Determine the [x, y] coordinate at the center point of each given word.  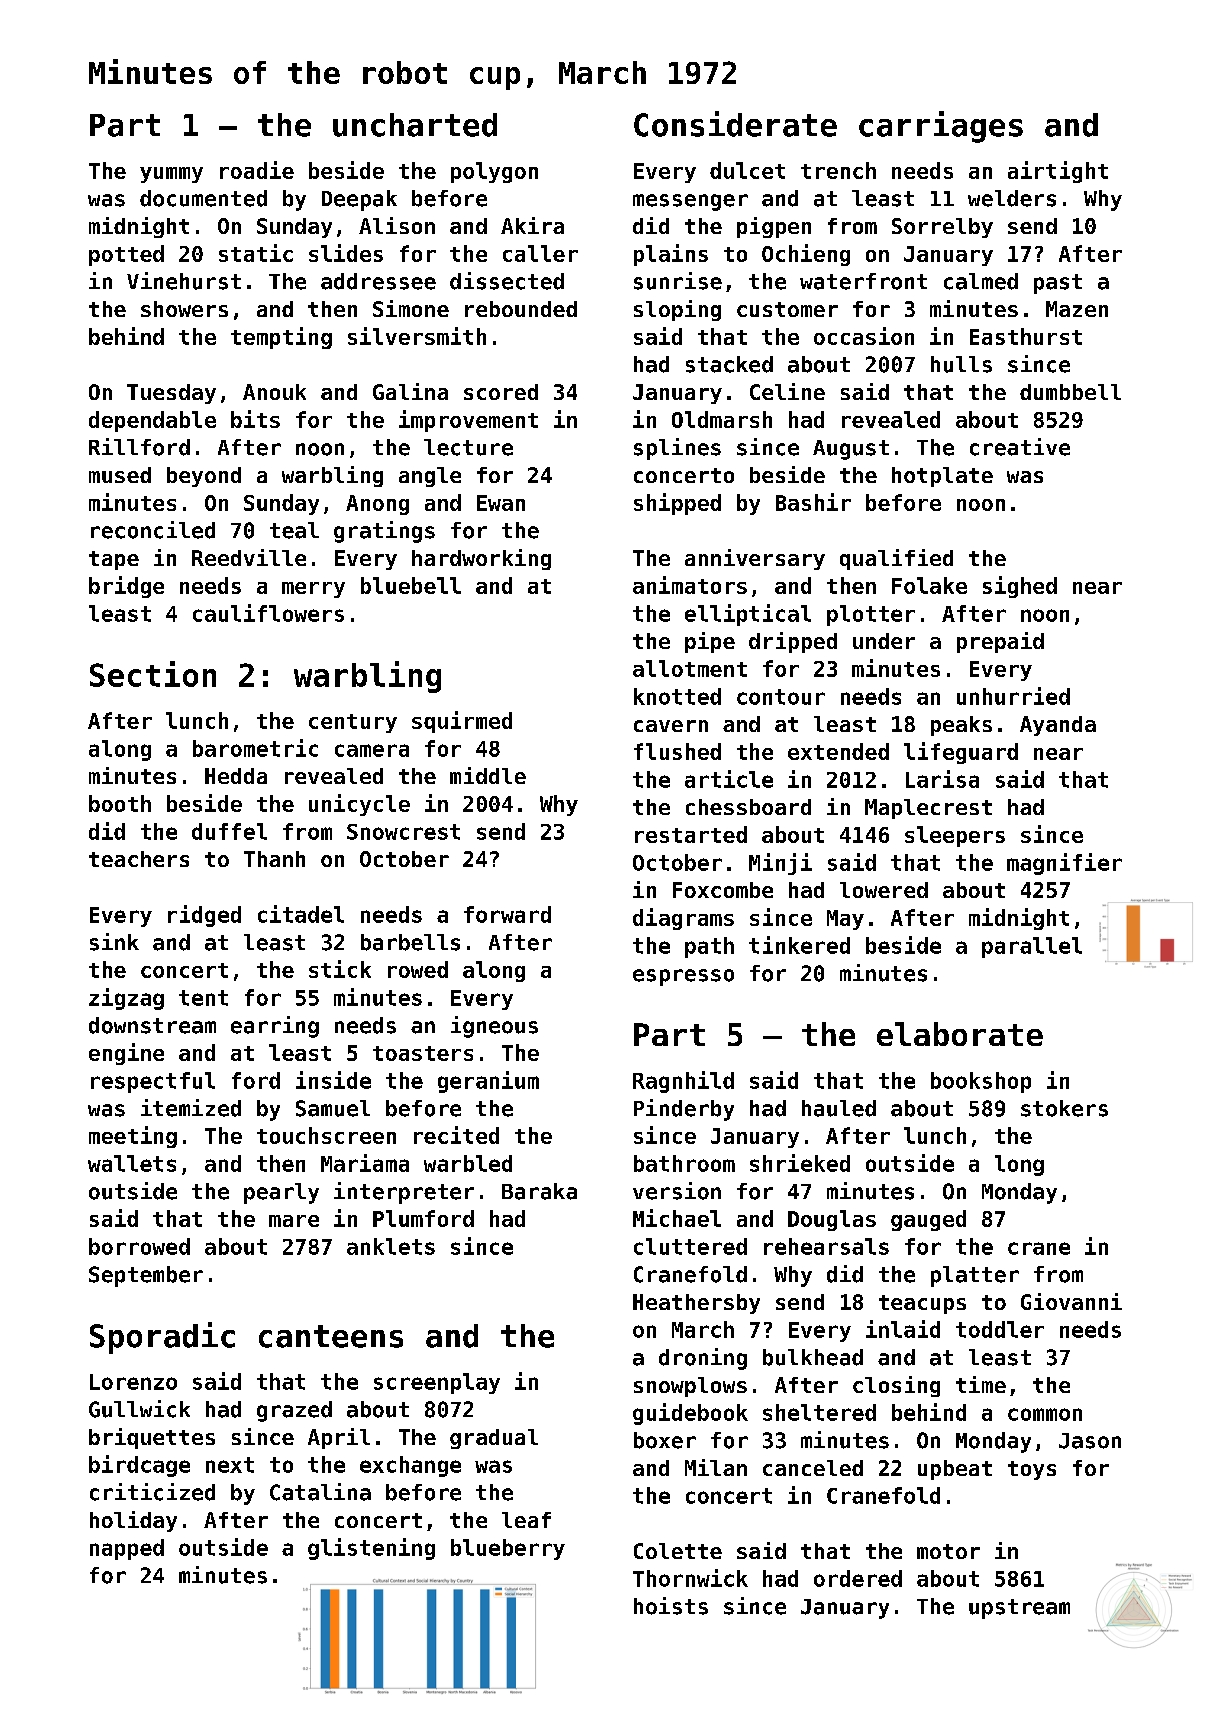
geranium [488, 1082]
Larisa [942, 779]
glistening [371, 1549]
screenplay [437, 1383]
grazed [294, 1411]
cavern [671, 726]
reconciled [153, 530]
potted [126, 255]
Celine [787, 391]
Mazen [1077, 309]
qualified [896, 559]
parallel [1032, 947]
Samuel [333, 1108]
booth [120, 803]
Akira [532, 225]
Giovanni [1071, 1301]
